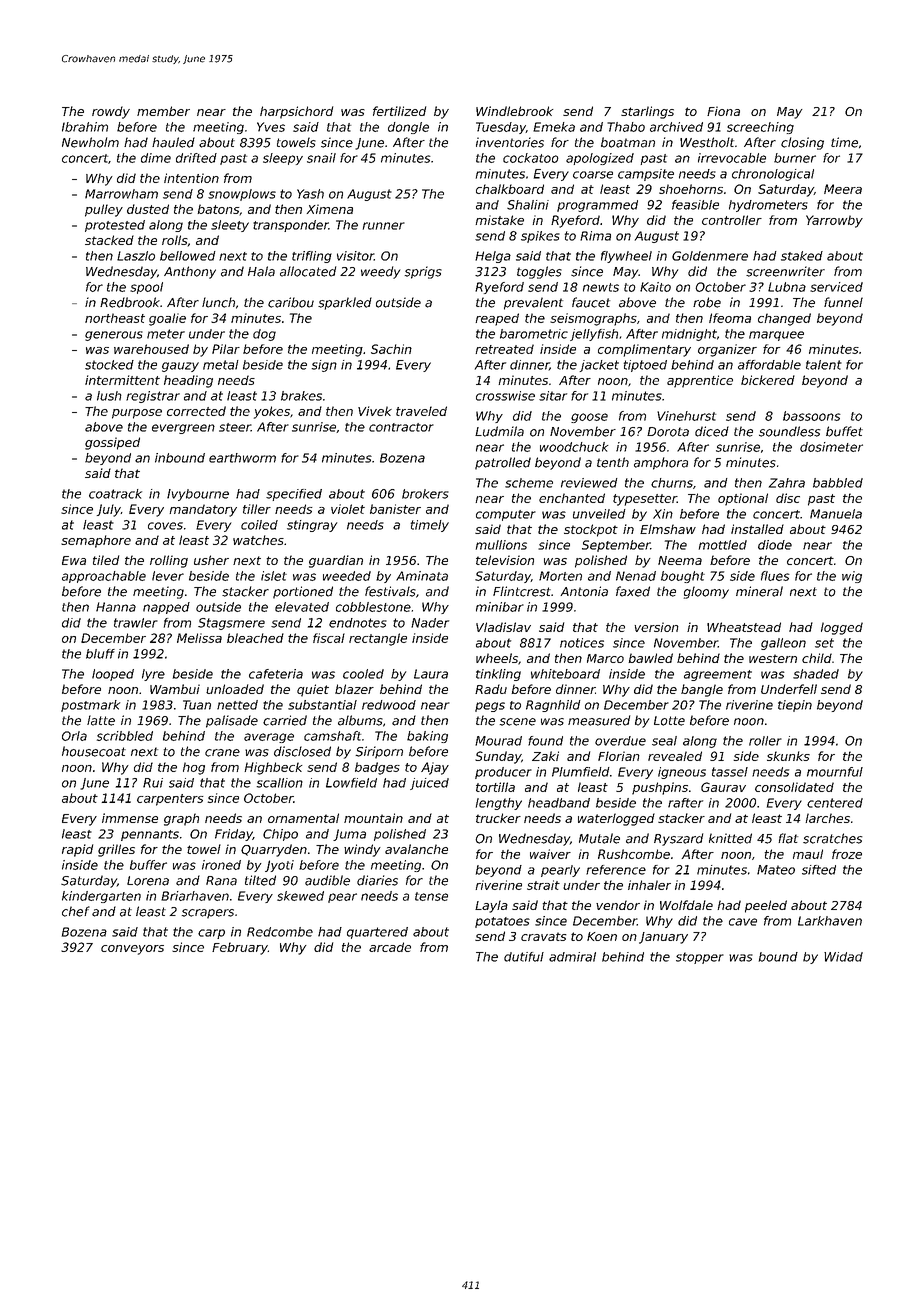 The width and height of the page is (924, 1308). Describe the element at coordinates (504, 349) in the page. I see `retreated` at that location.
